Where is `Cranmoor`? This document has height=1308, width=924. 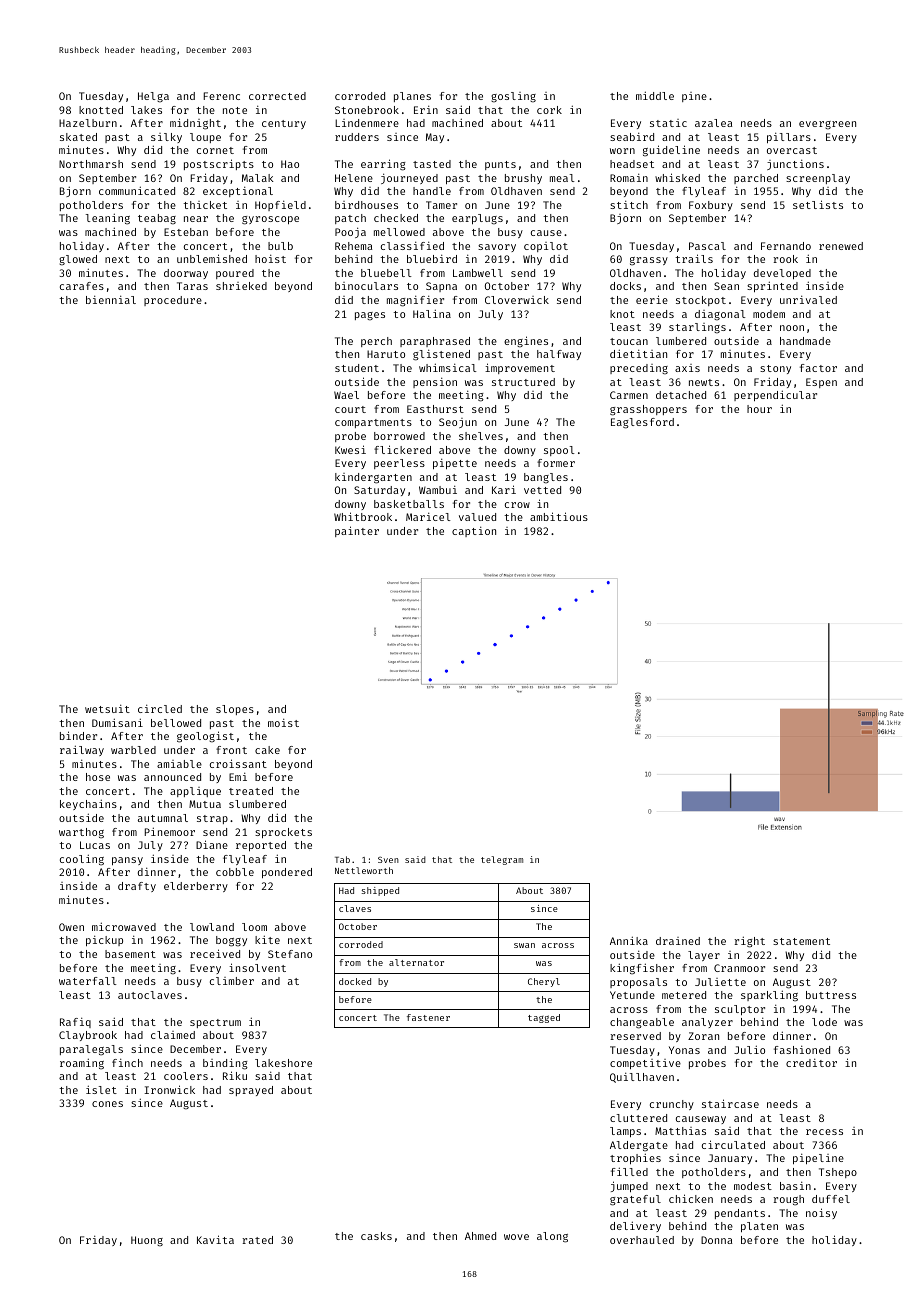 Cranmoor is located at coordinates (739, 968).
